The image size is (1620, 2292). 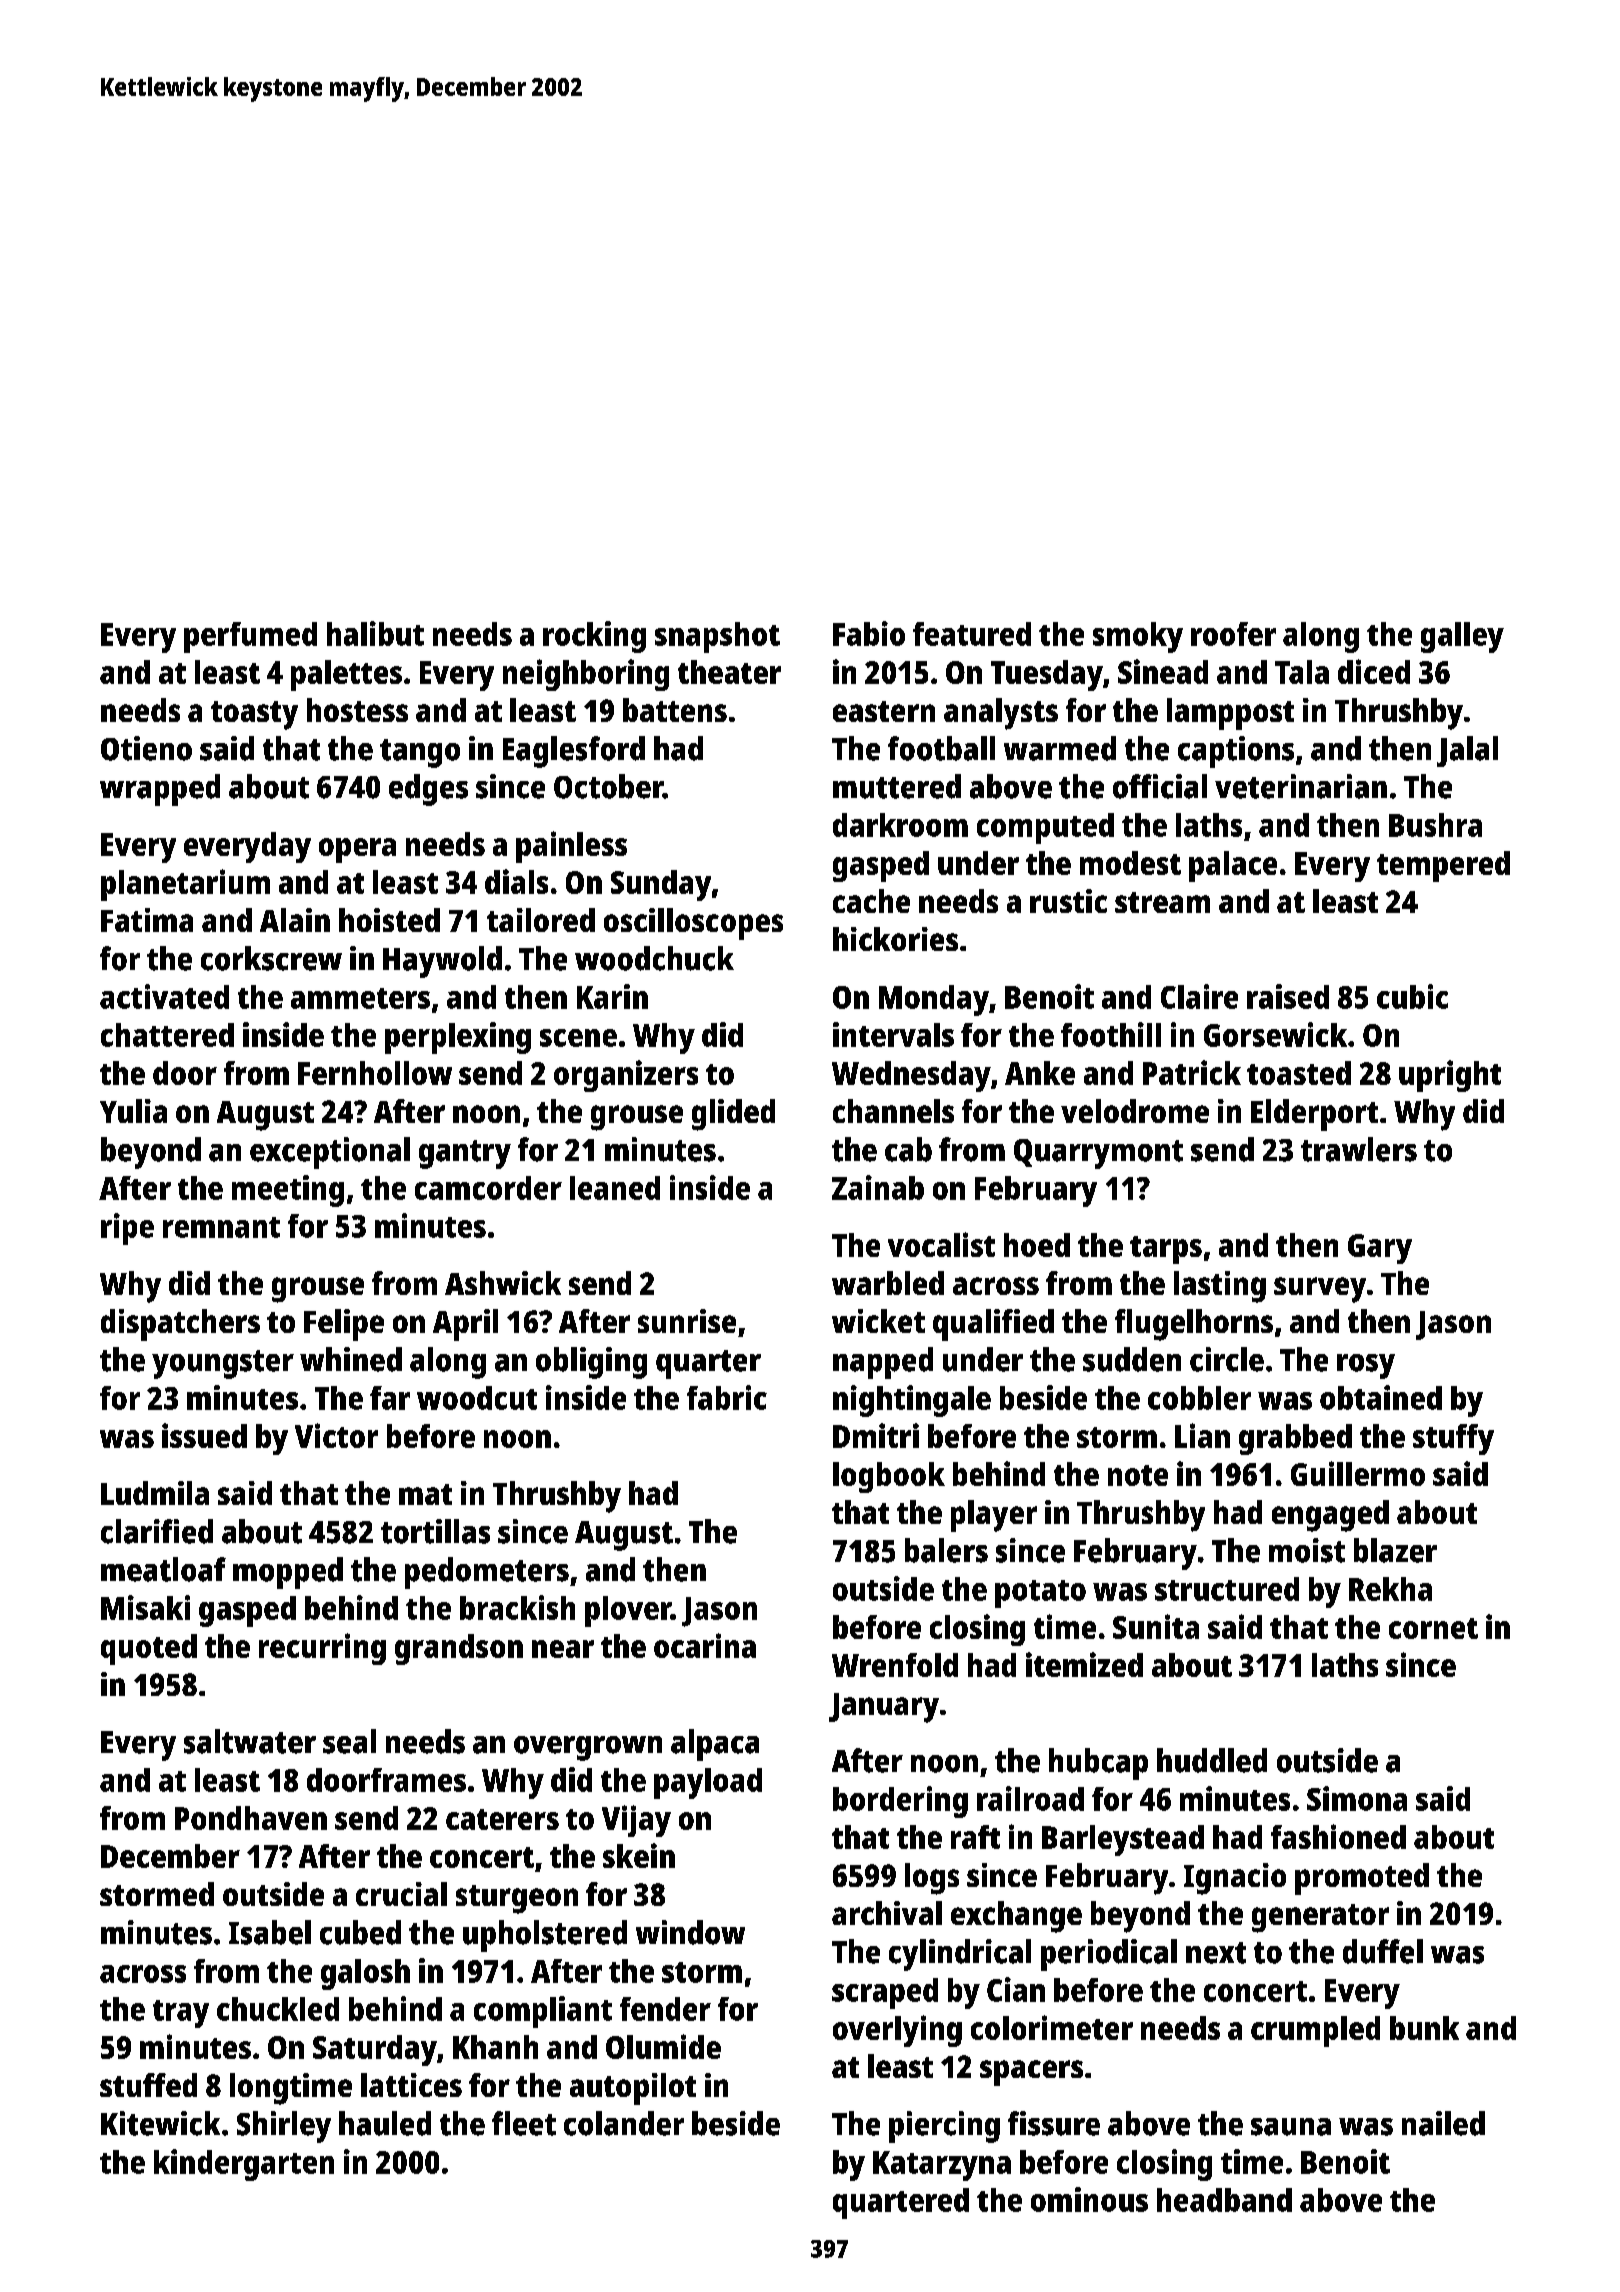 What do you see at coordinates (375, 633) in the screenshot?
I see `halibut` at bounding box center [375, 633].
